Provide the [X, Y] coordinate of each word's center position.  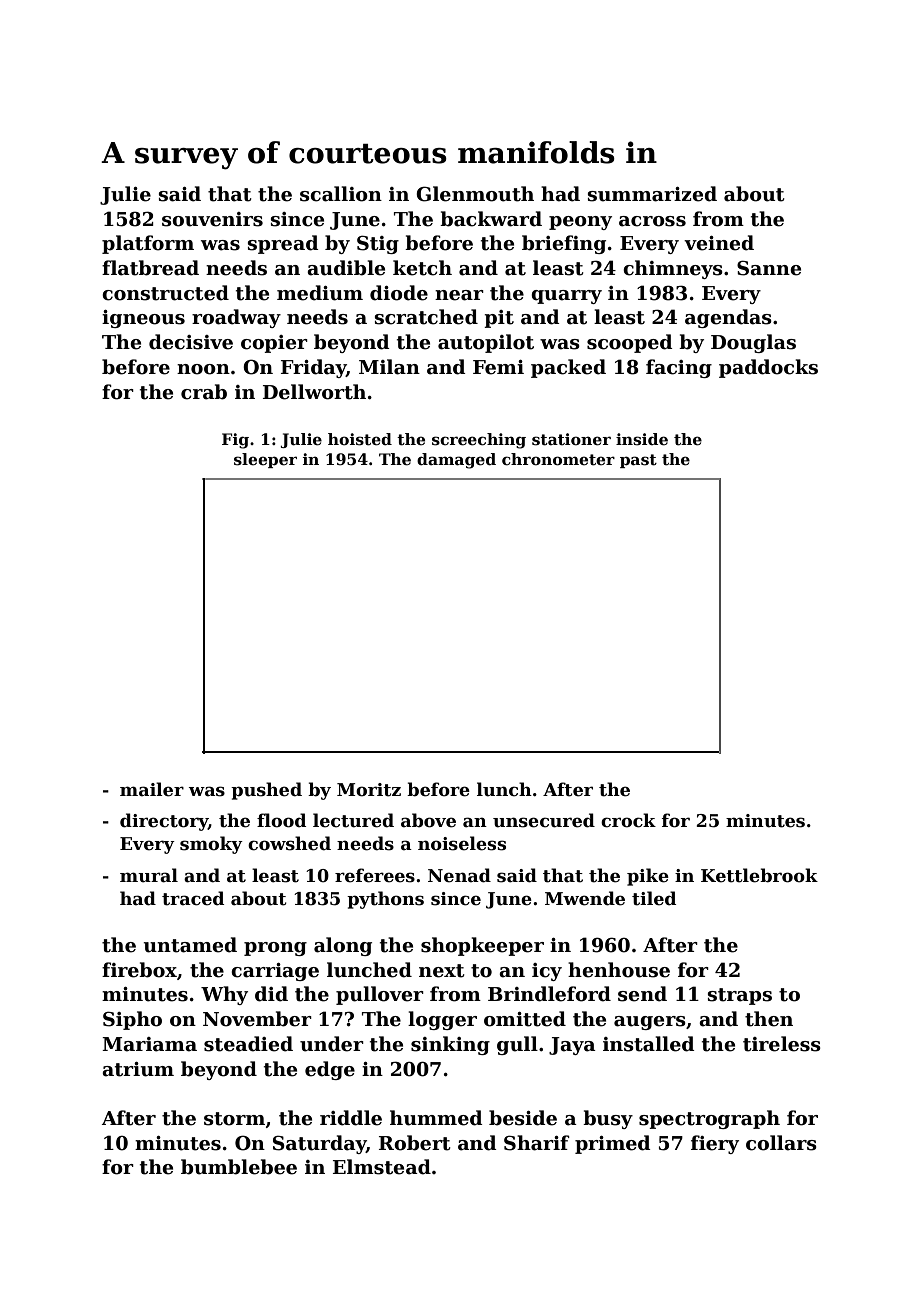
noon [203, 369]
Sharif [537, 1143]
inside [642, 439]
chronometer [558, 459]
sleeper [265, 460]
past [638, 461]
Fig [235, 441]
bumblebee [239, 1167]
